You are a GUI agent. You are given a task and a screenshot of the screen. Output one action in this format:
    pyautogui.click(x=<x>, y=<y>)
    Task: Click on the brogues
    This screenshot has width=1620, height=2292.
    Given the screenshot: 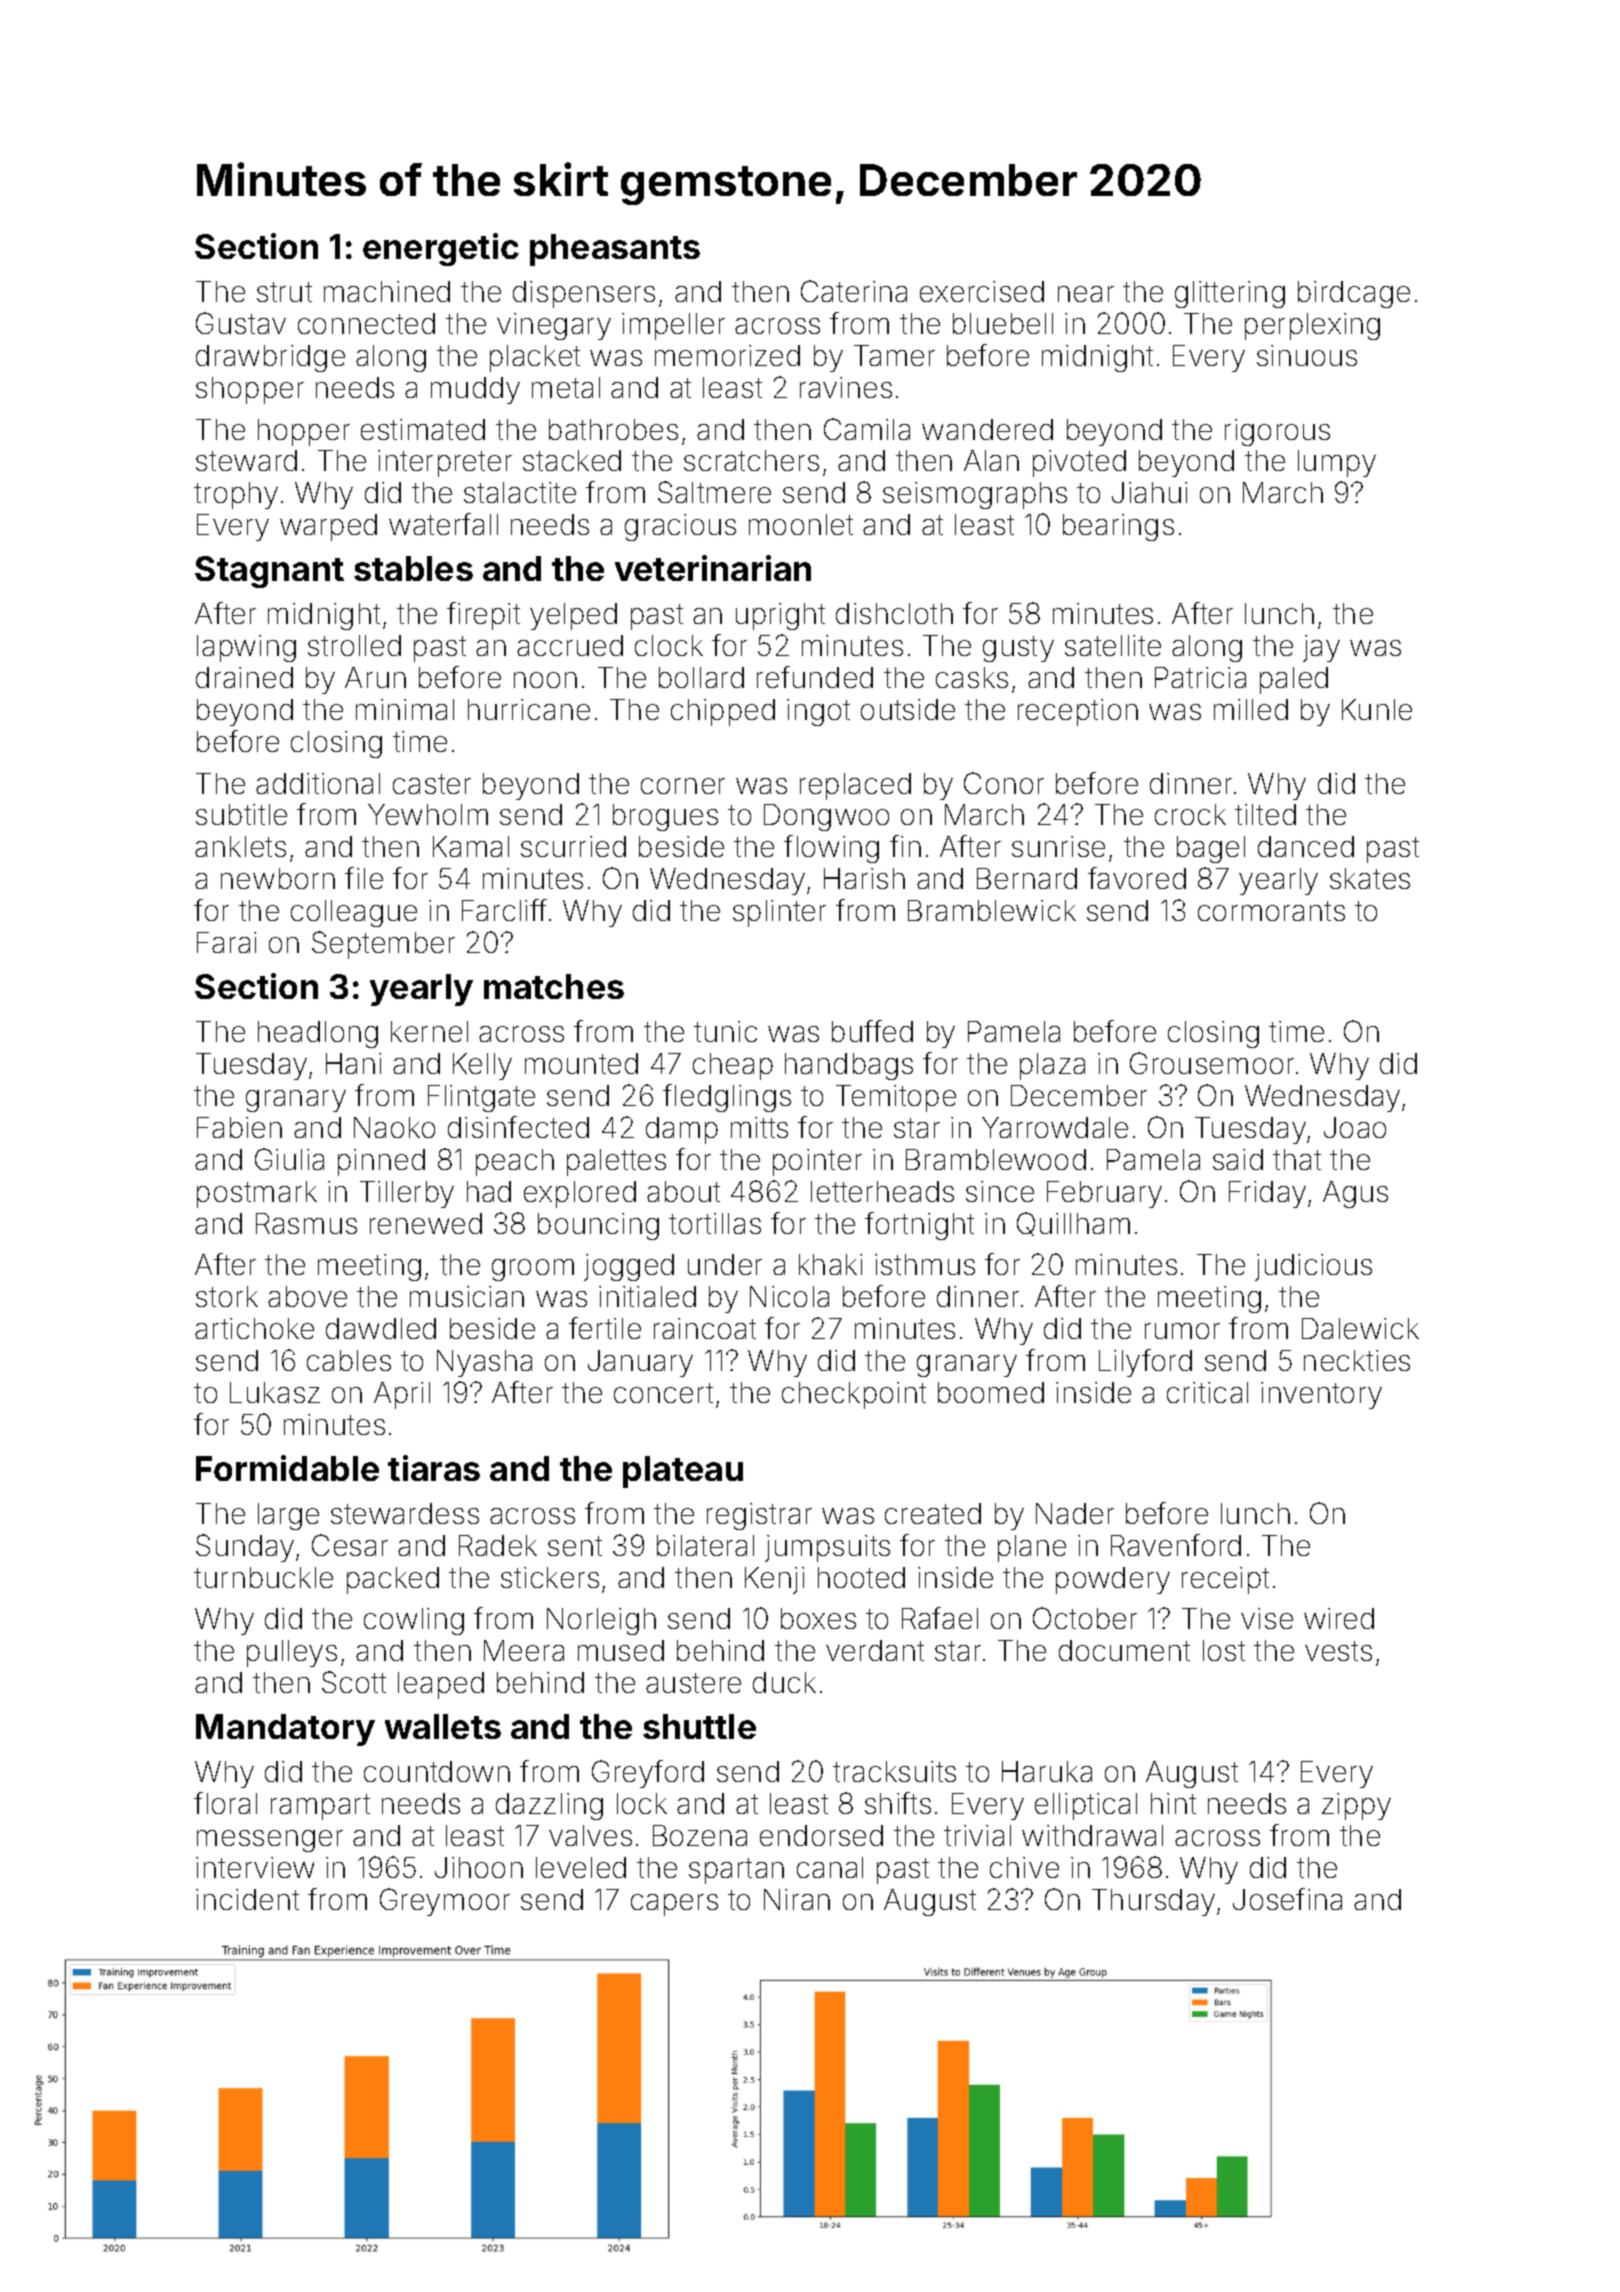 What is the action you would take?
    pyautogui.click(x=665, y=817)
